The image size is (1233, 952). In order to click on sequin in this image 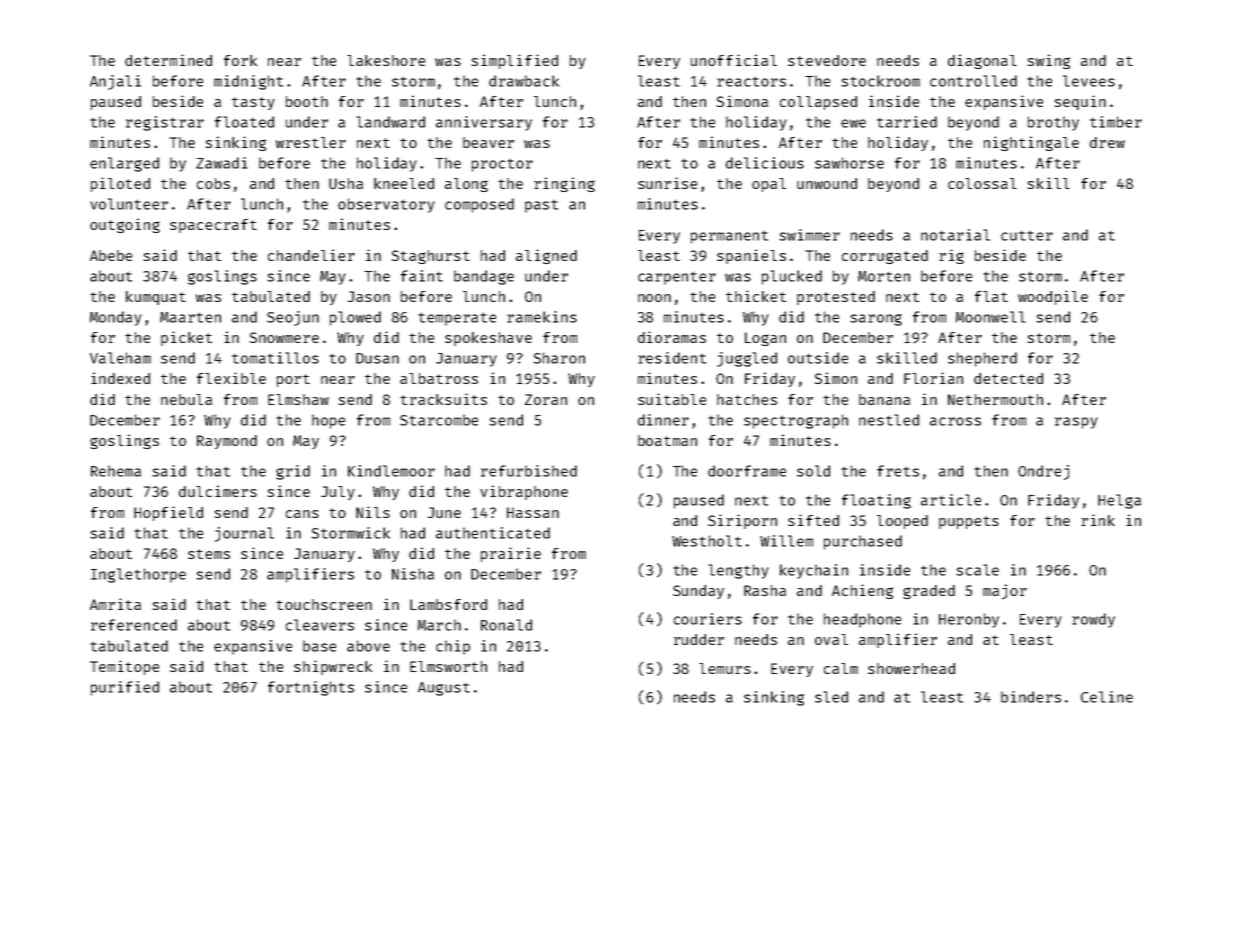, I will do `click(1080, 102)`.
